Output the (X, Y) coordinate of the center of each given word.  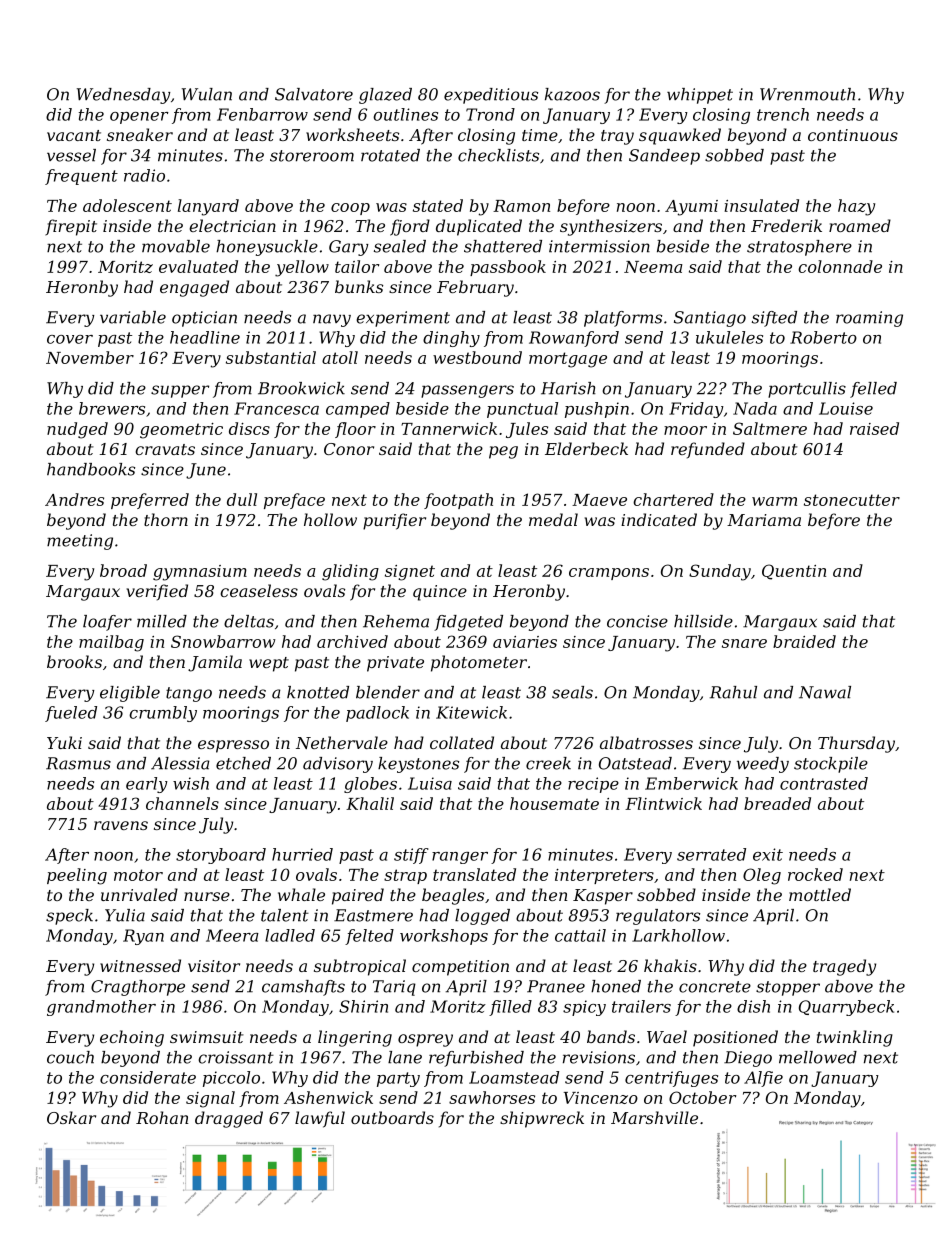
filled (510, 1008)
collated (462, 742)
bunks (359, 286)
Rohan (162, 1117)
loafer (107, 623)
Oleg (762, 876)
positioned (735, 1038)
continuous (853, 135)
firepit (71, 227)
